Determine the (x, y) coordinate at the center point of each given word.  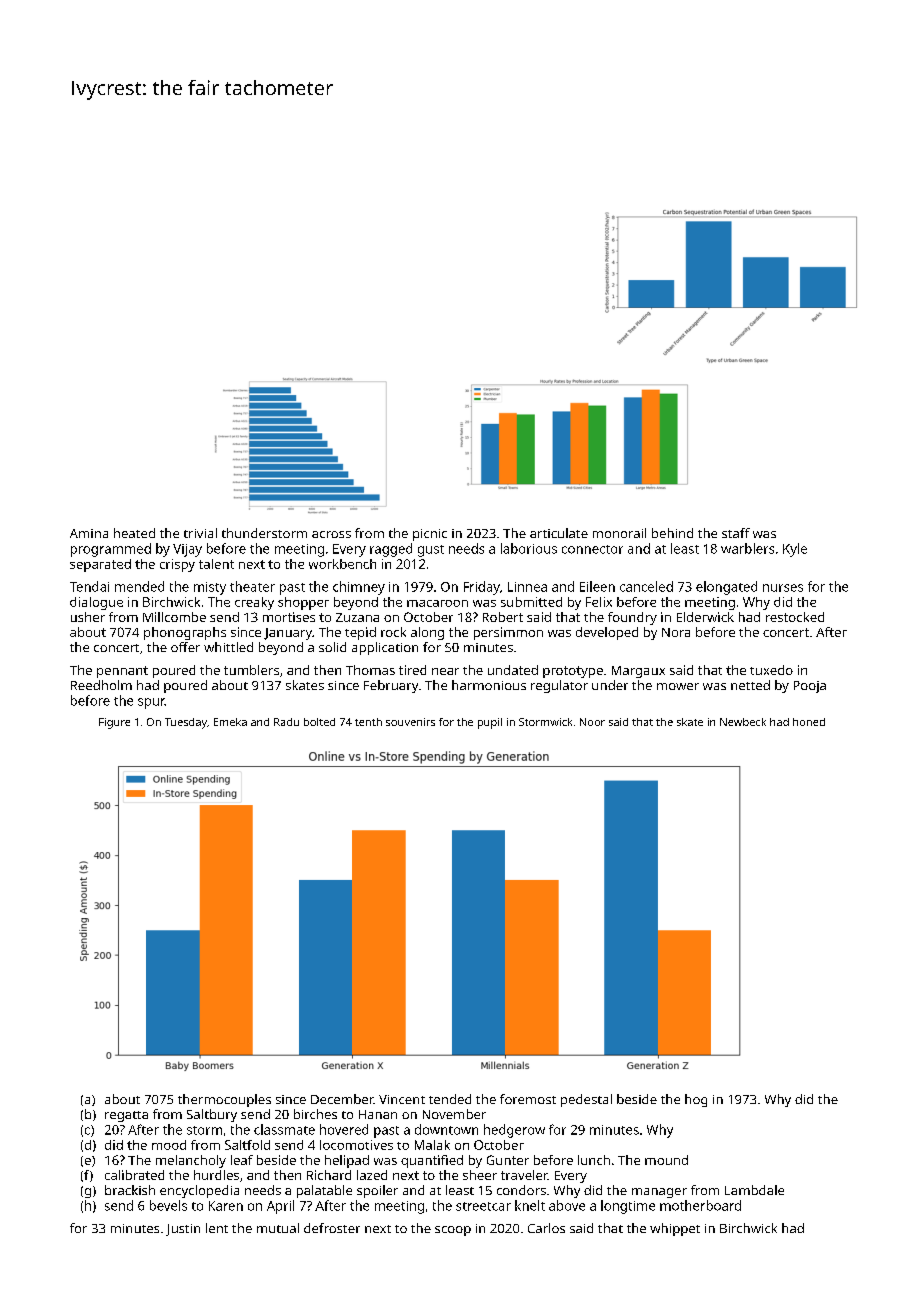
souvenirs (410, 722)
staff (736, 533)
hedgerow (514, 1131)
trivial (200, 533)
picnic (430, 535)
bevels (168, 1205)
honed (809, 722)
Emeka (230, 722)
